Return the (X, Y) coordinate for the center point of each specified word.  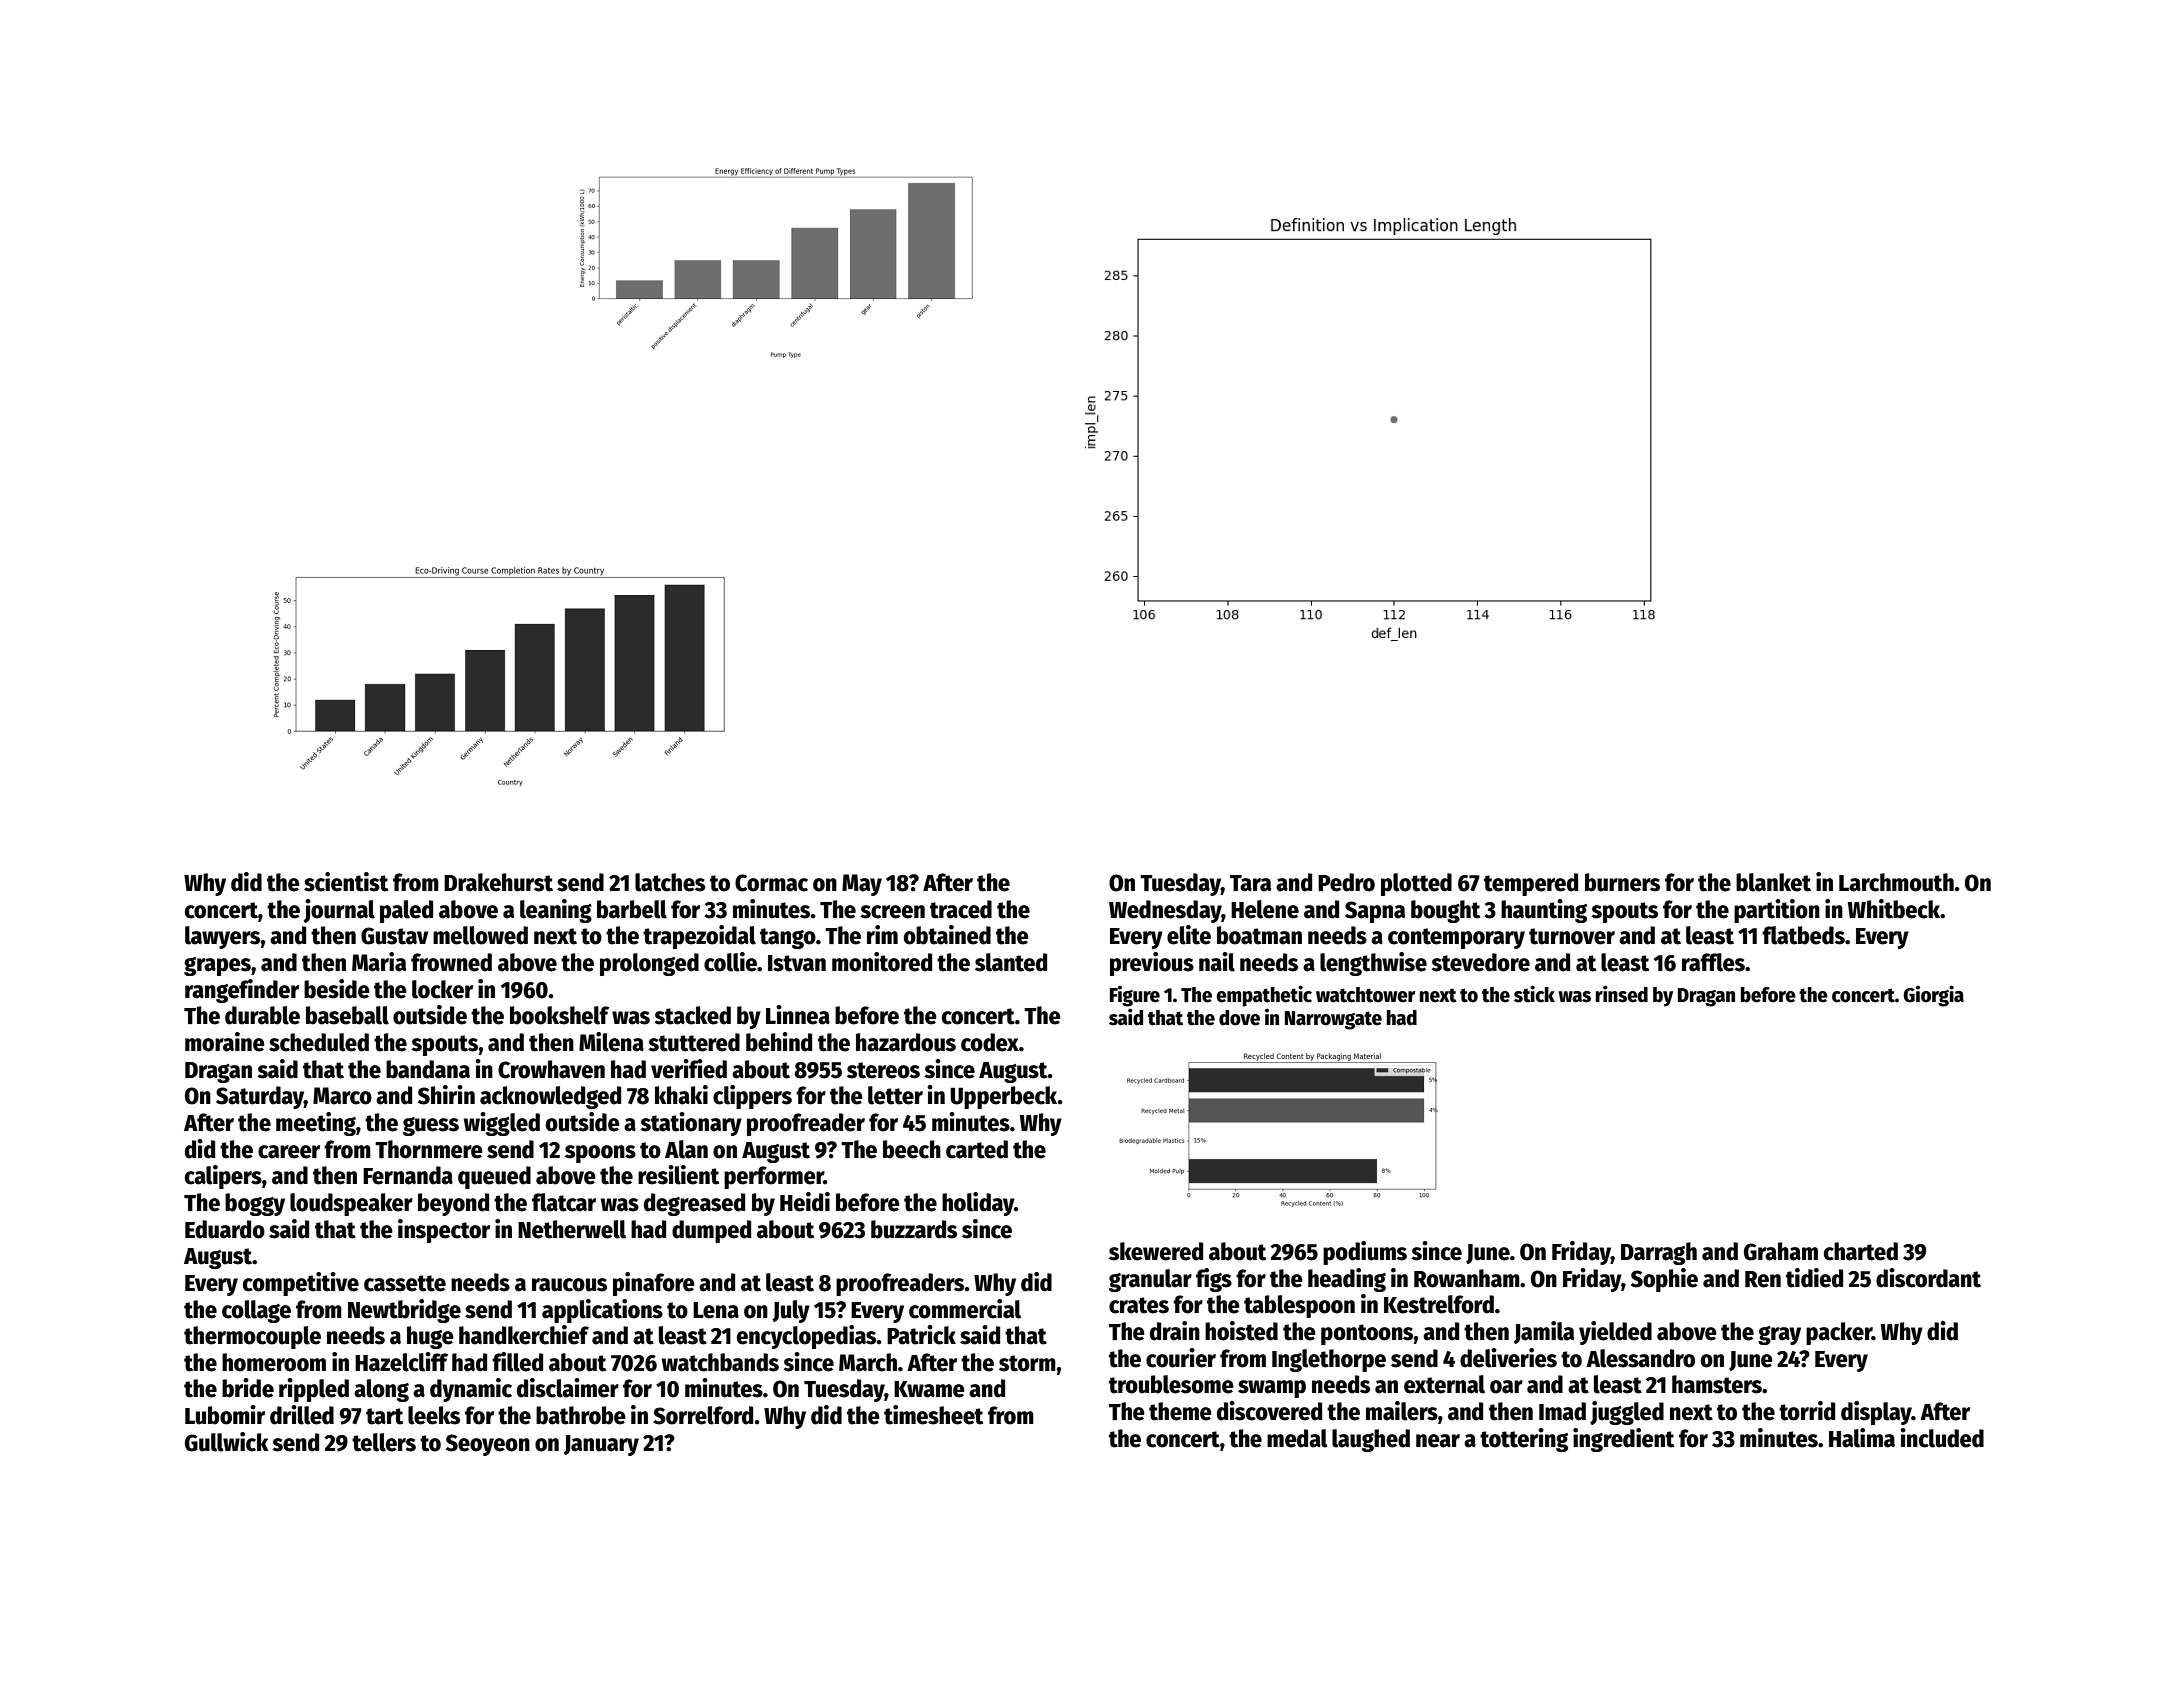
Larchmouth (1896, 882)
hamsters (1717, 1384)
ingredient (1623, 1440)
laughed (1371, 1440)
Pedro (1346, 882)
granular (1150, 1280)
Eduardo (225, 1229)
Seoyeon (488, 1445)
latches (670, 882)
